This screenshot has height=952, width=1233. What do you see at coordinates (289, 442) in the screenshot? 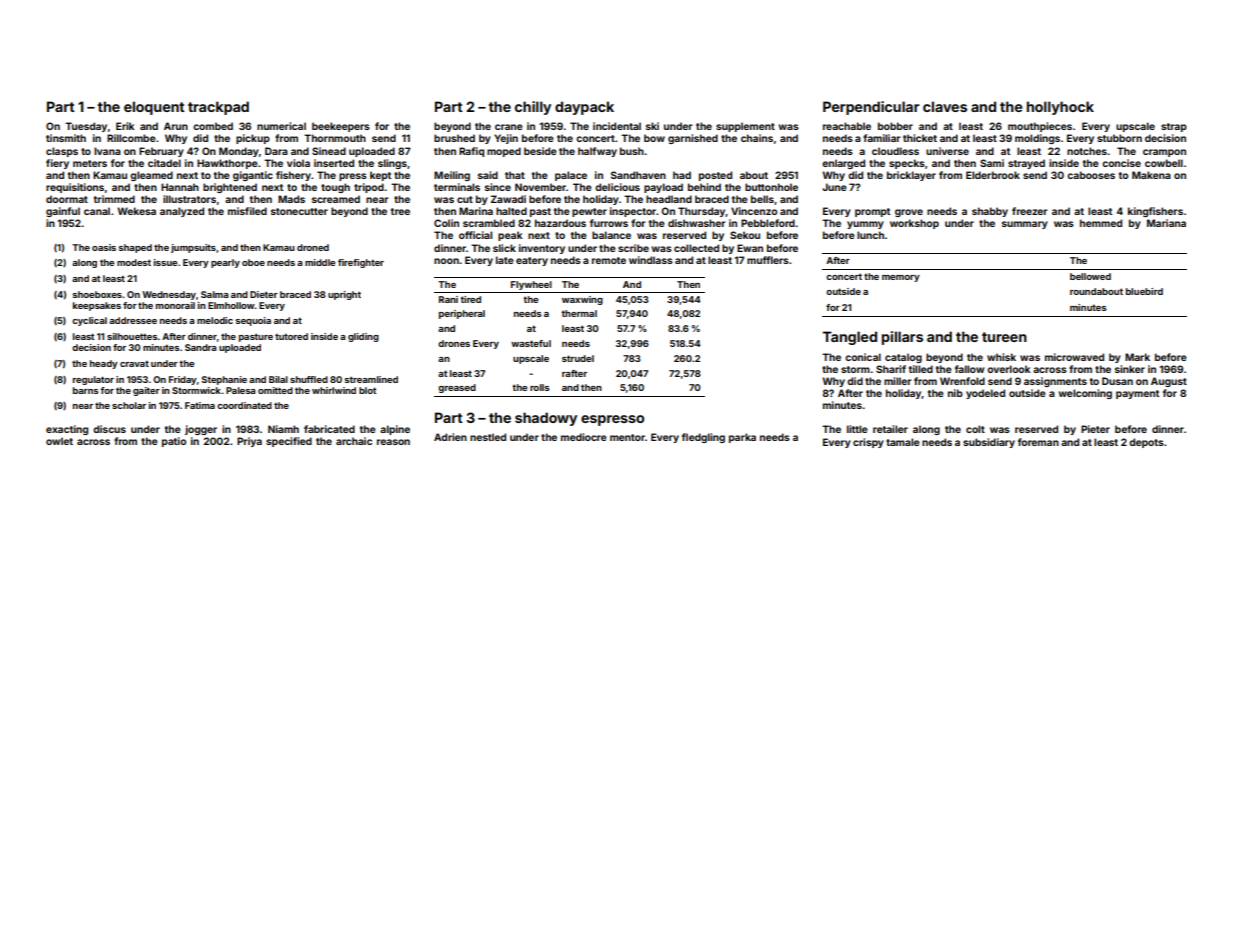
I see `specified` at bounding box center [289, 442].
